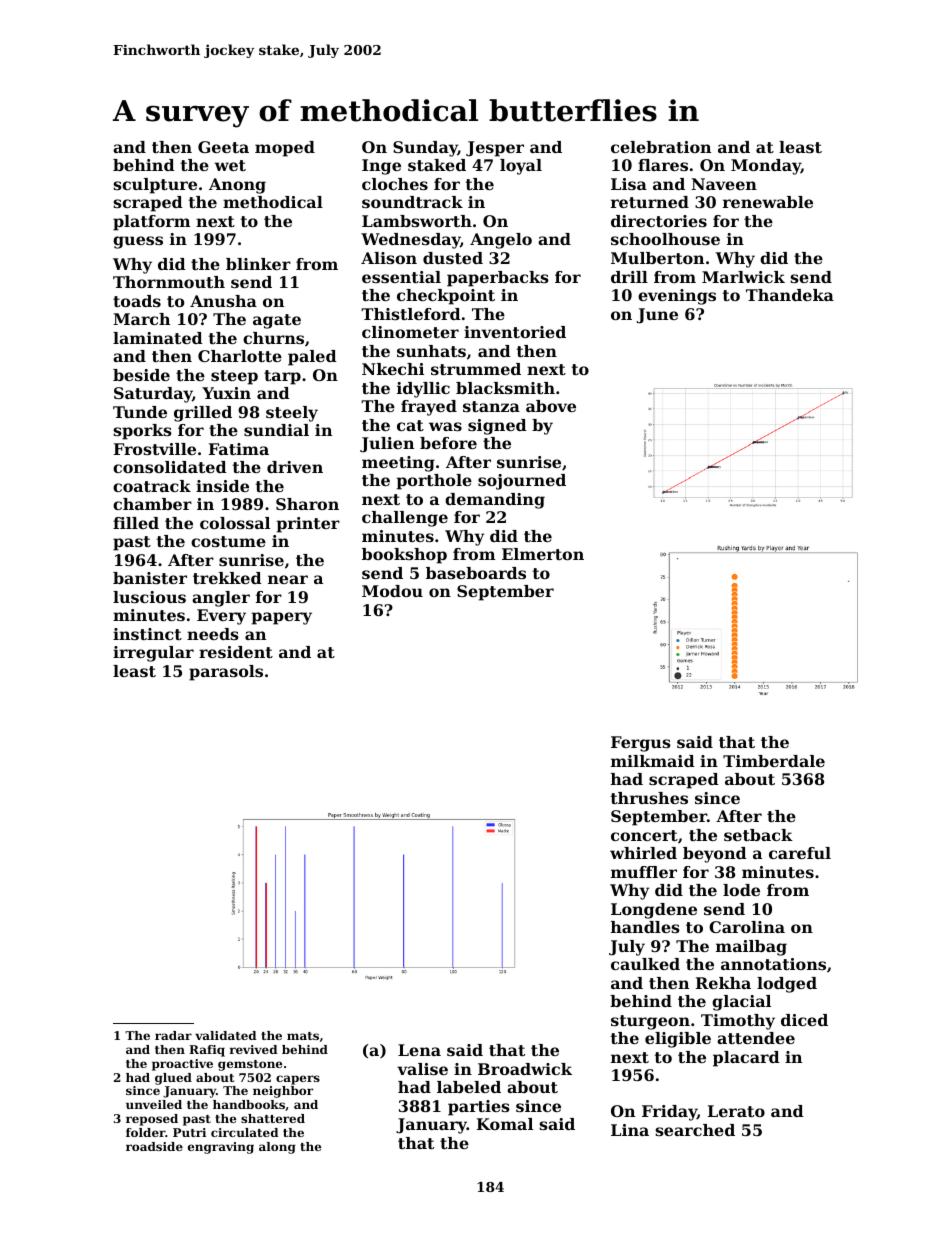 This page has height=1233, width=952. What do you see at coordinates (392, 591) in the page?
I see `Modou` at bounding box center [392, 591].
